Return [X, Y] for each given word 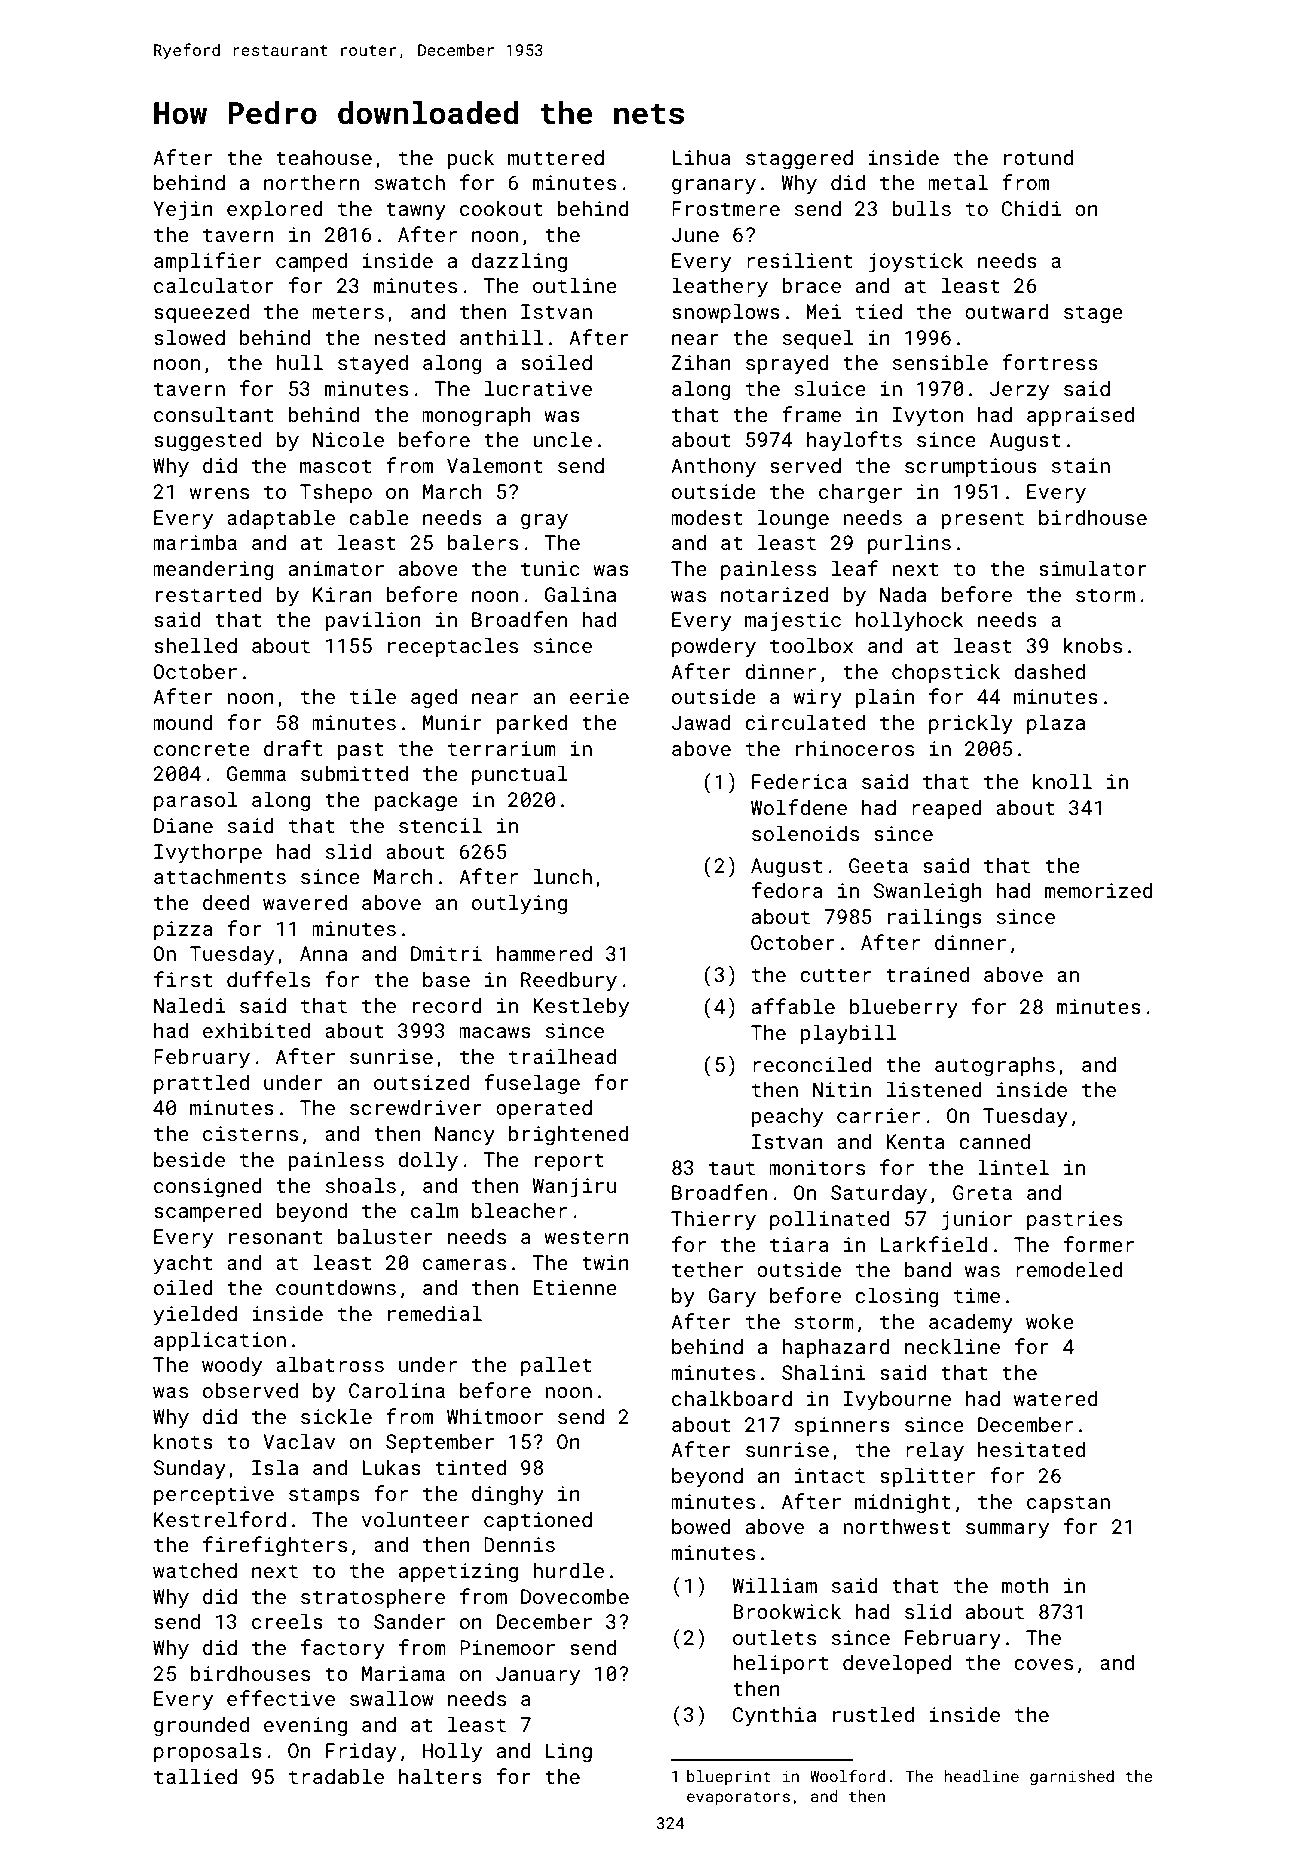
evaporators [738, 1798]
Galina [580, 594]
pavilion [373, 621]
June [695, 234]
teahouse [324, 157]
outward [1006, 311]
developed [897, 1664]
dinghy [508, 1495]
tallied [195, 1776]
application [220, 1341]
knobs [1093, 645]
